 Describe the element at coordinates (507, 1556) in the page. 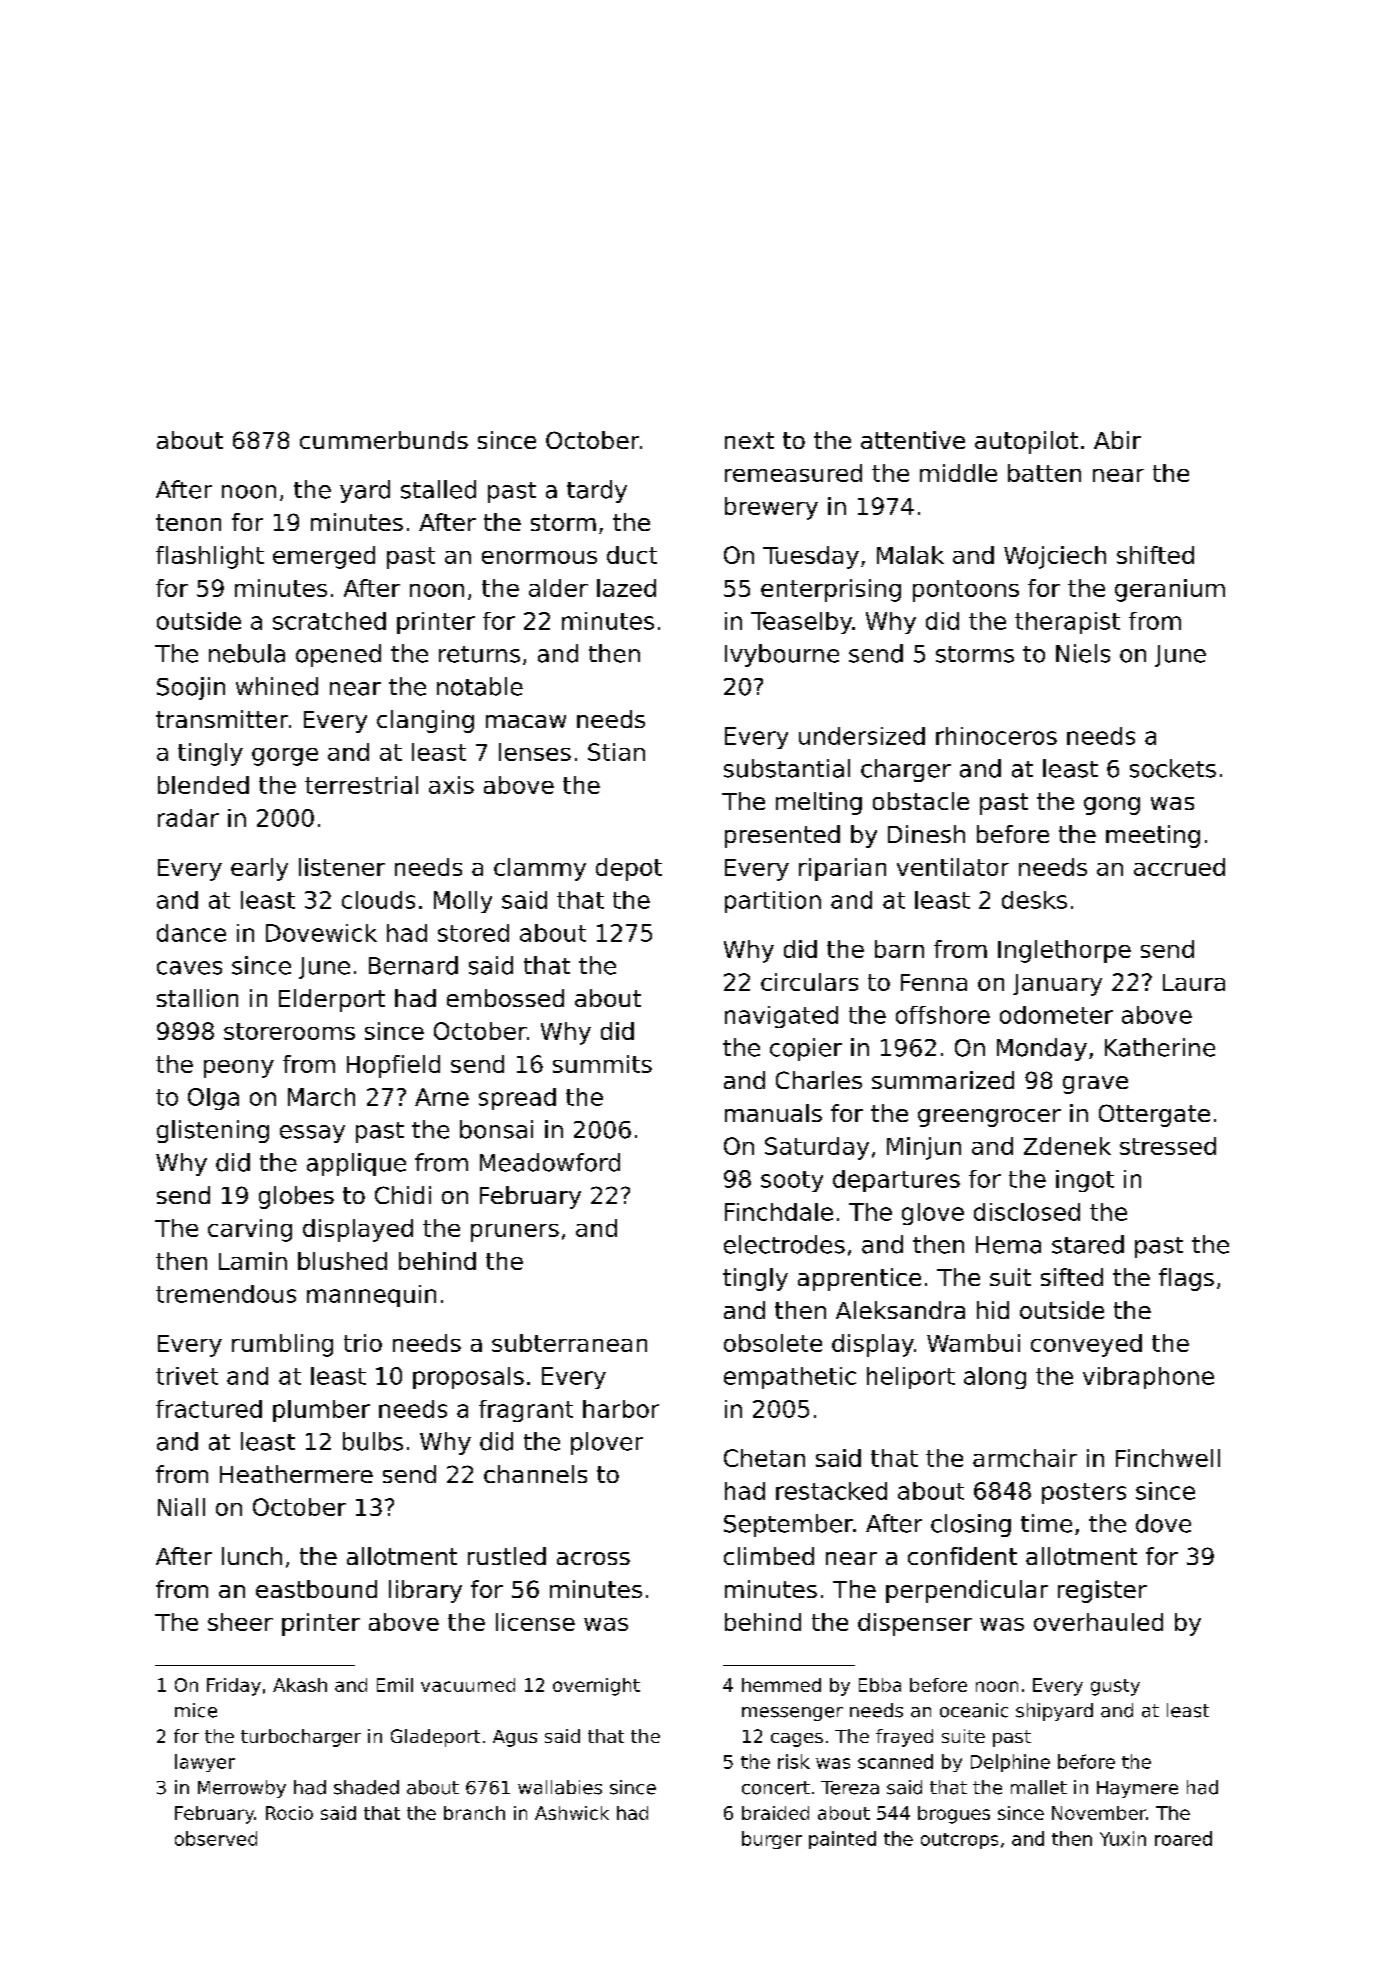

I see `rustled` at that location.
